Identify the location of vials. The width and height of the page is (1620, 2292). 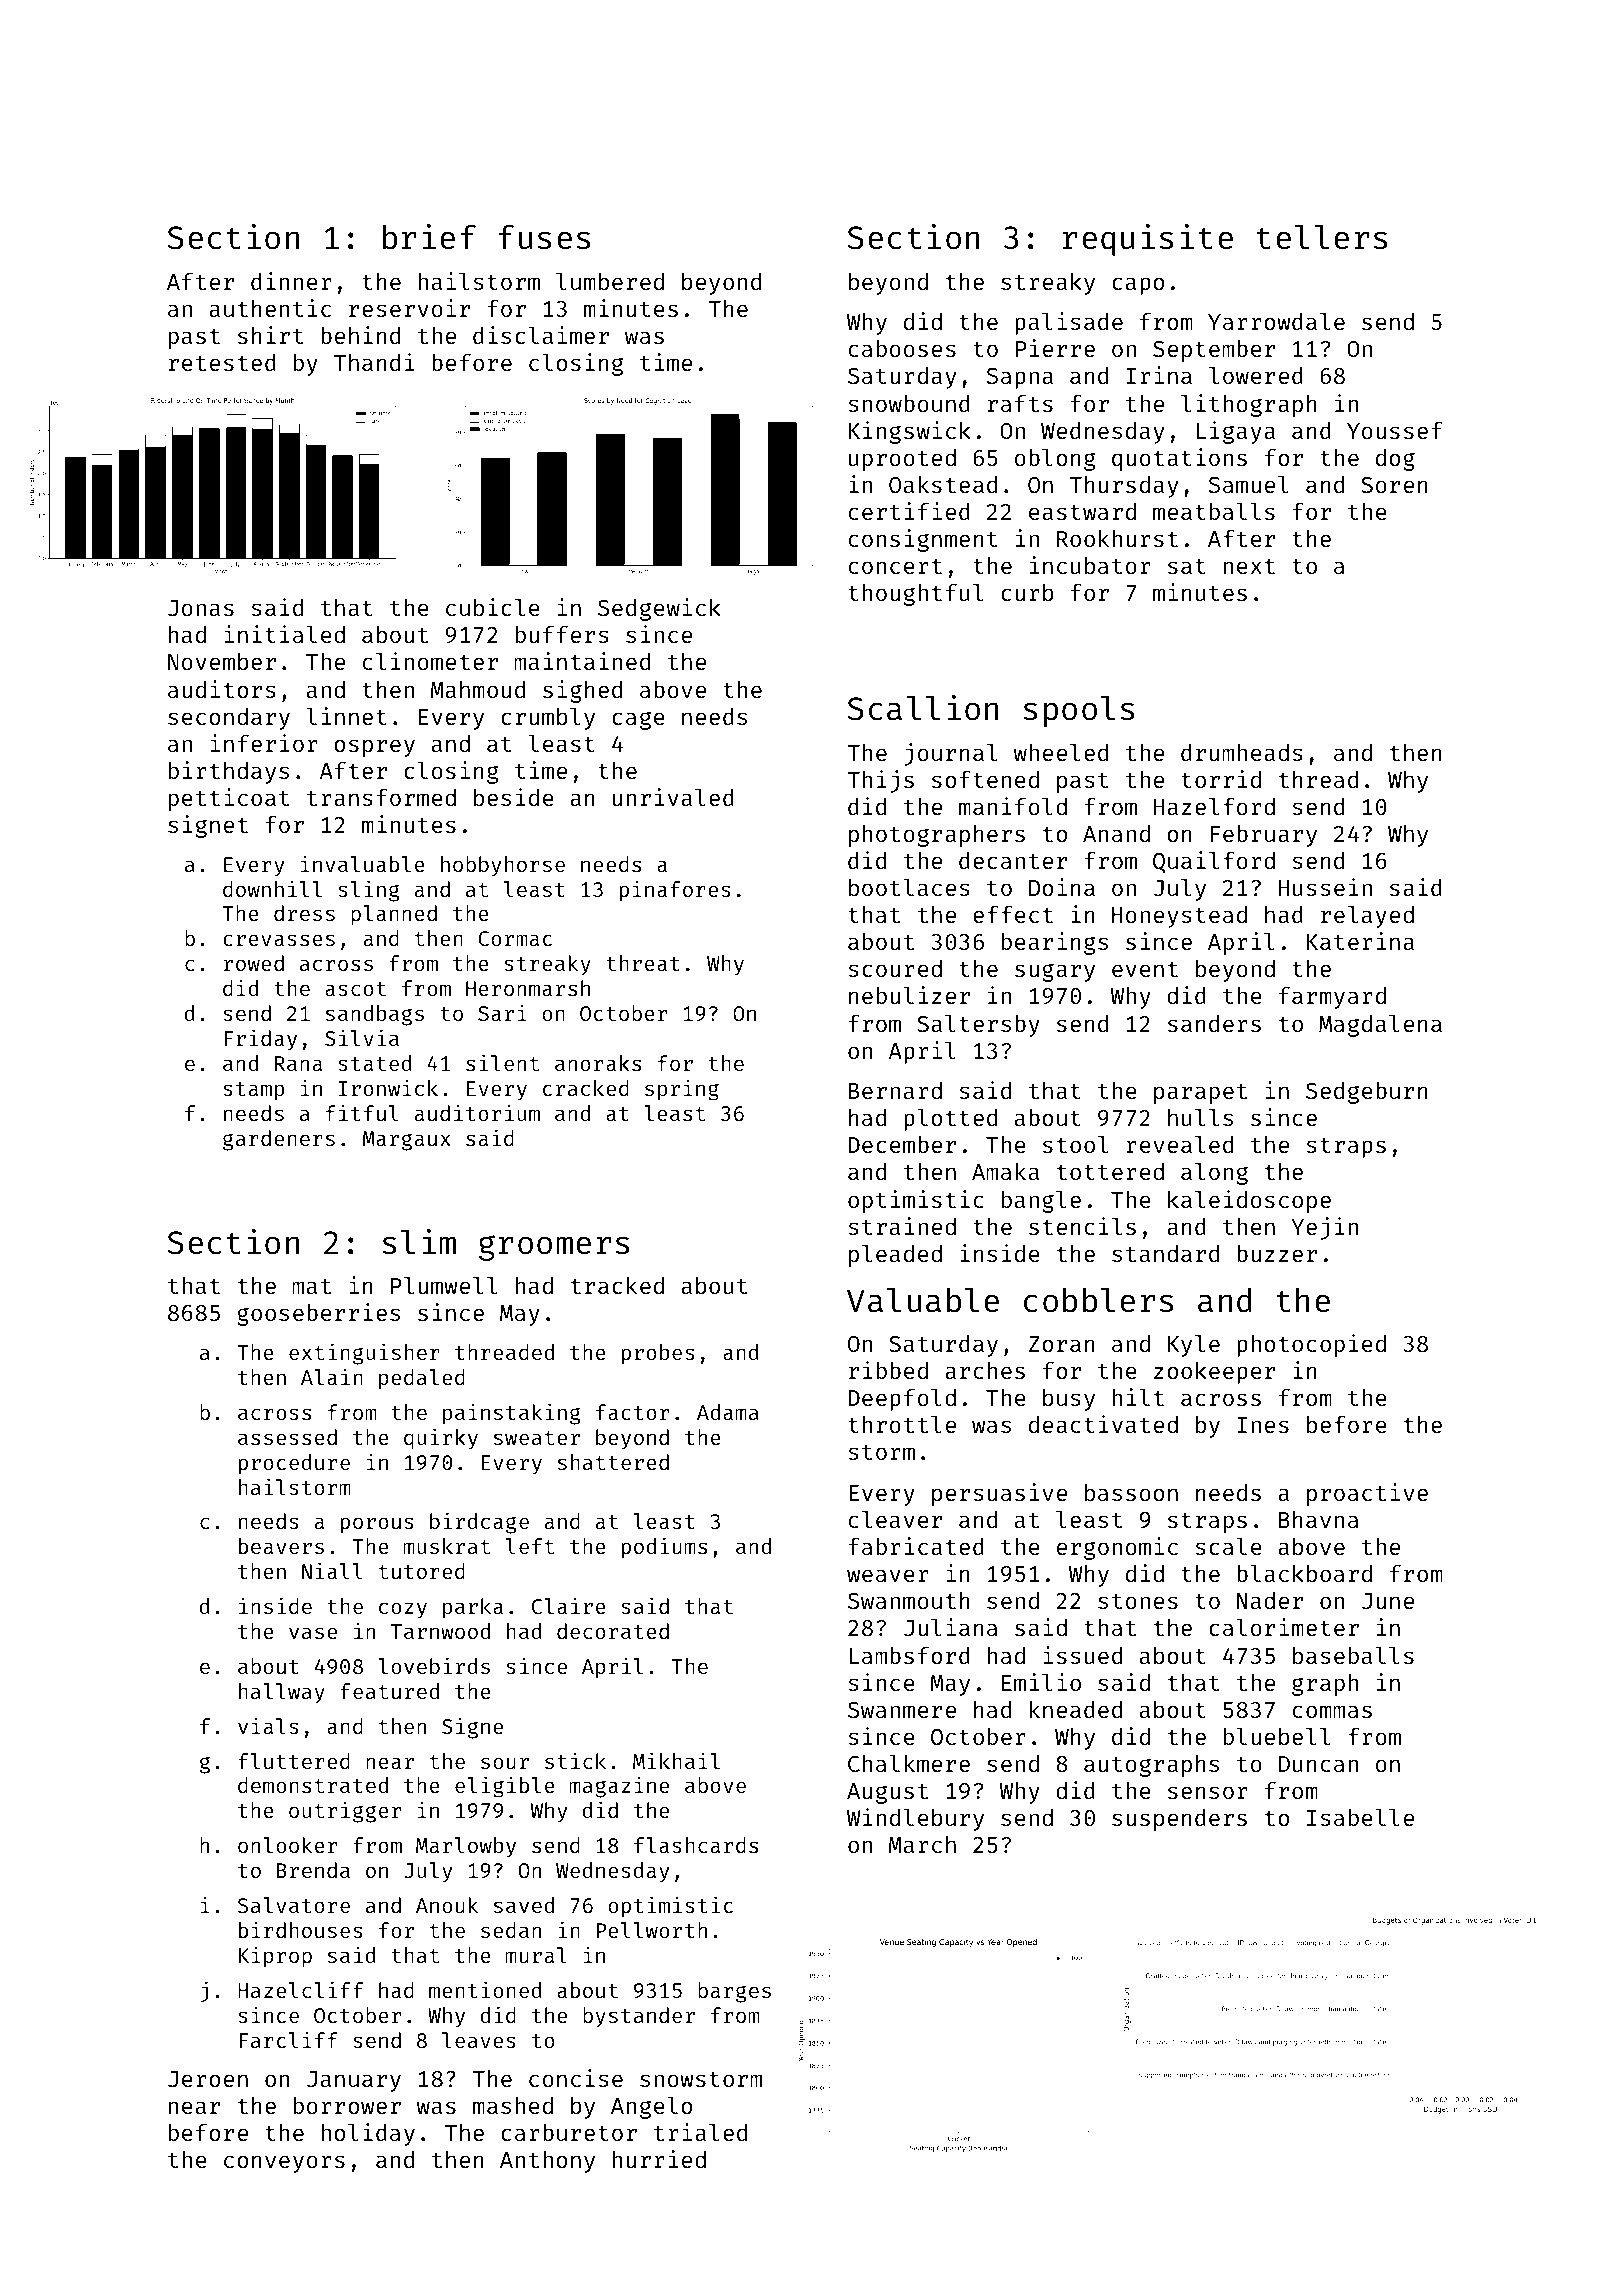
(268, 1725).
